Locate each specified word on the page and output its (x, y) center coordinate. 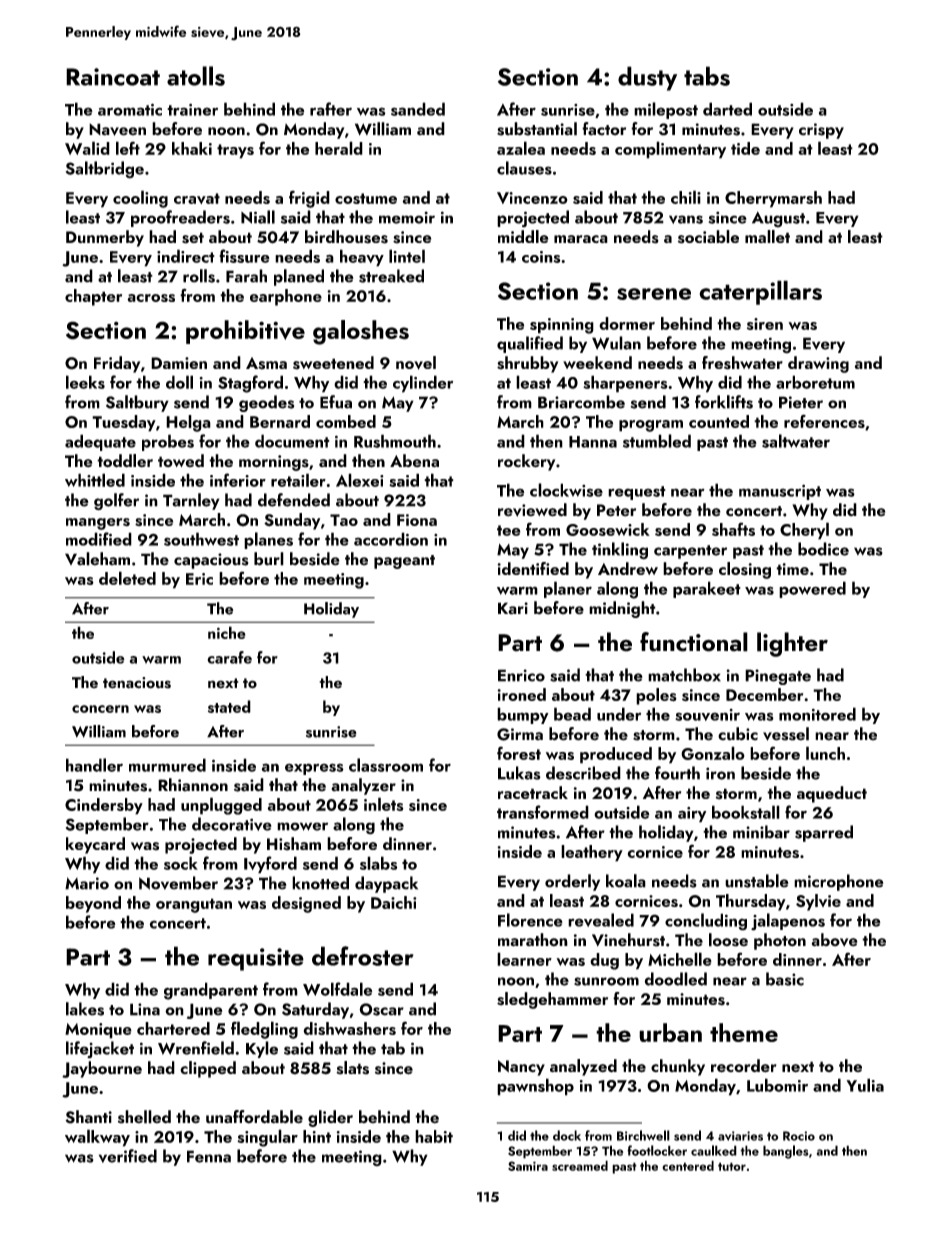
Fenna (209, 1156)
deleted (127, 578)
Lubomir (777, 1085)
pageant (404, 562)
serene (654, 294)
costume (366, 198)
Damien (179, 363)
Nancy (521, 1068)
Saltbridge (105, 170)
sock (181, 863)
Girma (520, 734)
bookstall (746, 812)
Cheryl (804, 531)
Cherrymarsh (773, 199)
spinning (562, 326)
